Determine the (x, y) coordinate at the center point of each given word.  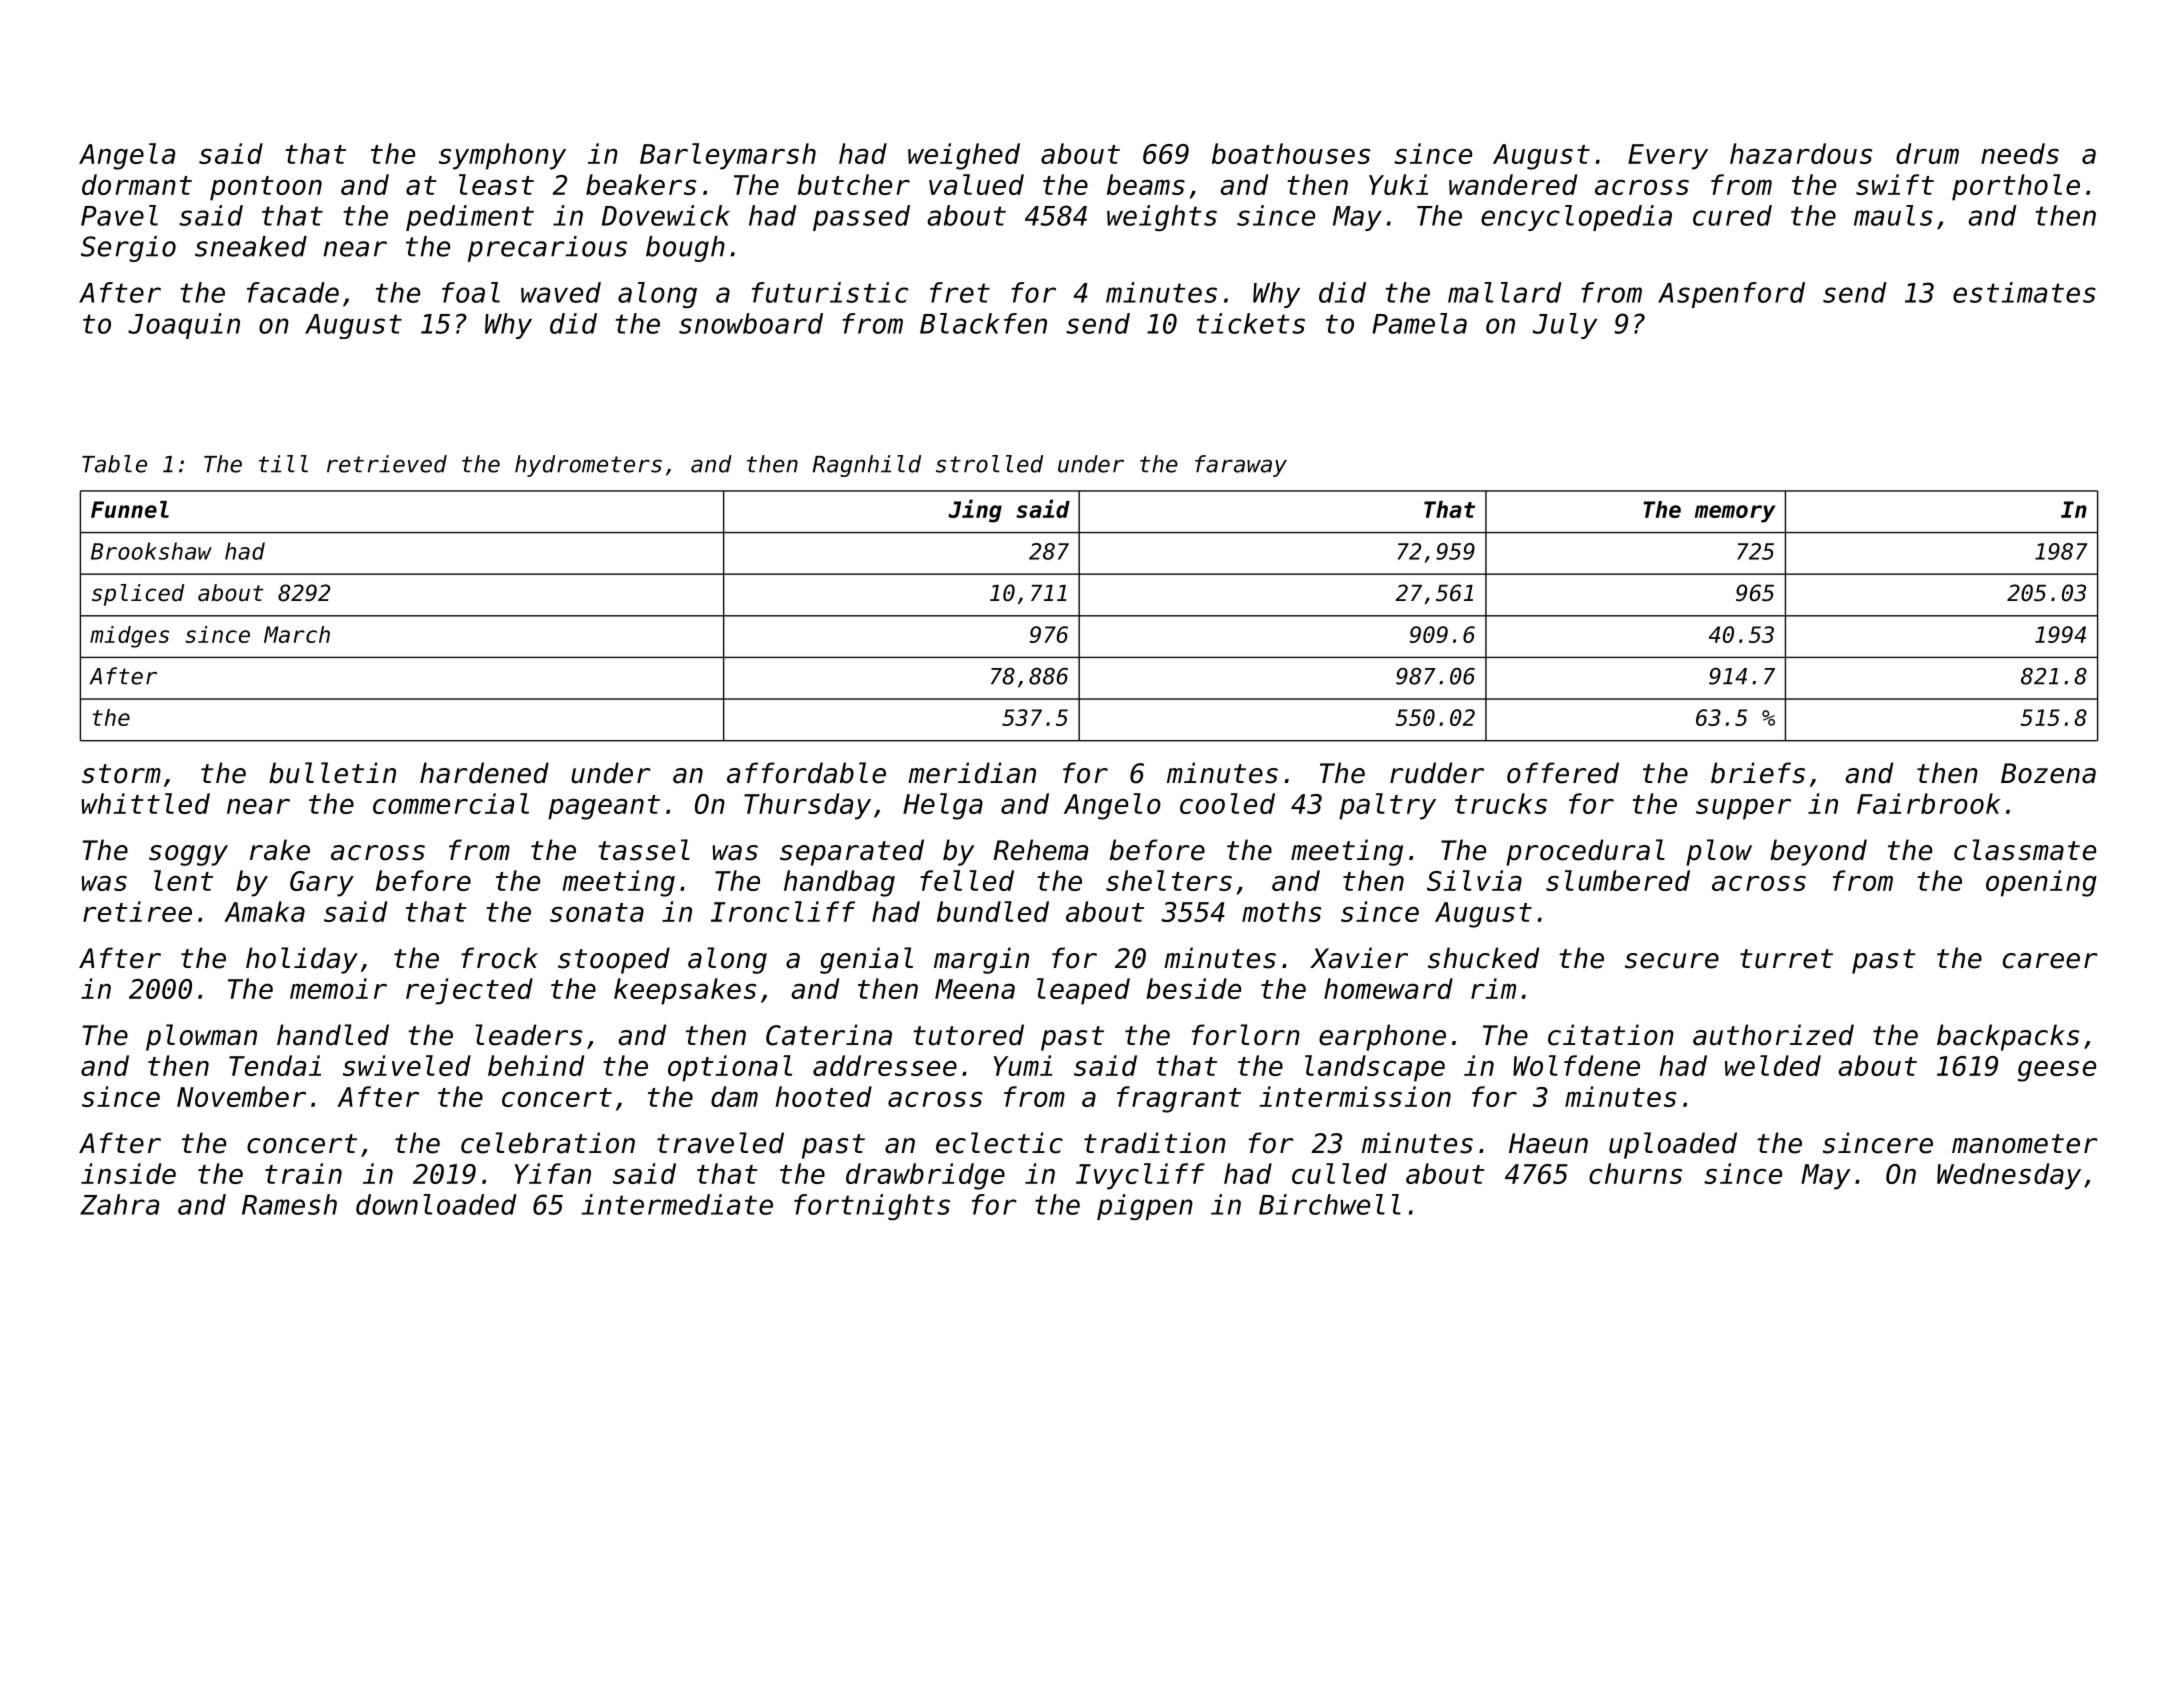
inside (128, 1173)
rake (280, 850)
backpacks (2008, 1037)
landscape (1375, 1068)
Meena (975, 989)
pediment (470, 218)
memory (1735, 514)
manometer (2025, 1144)
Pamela (1419, 323)
